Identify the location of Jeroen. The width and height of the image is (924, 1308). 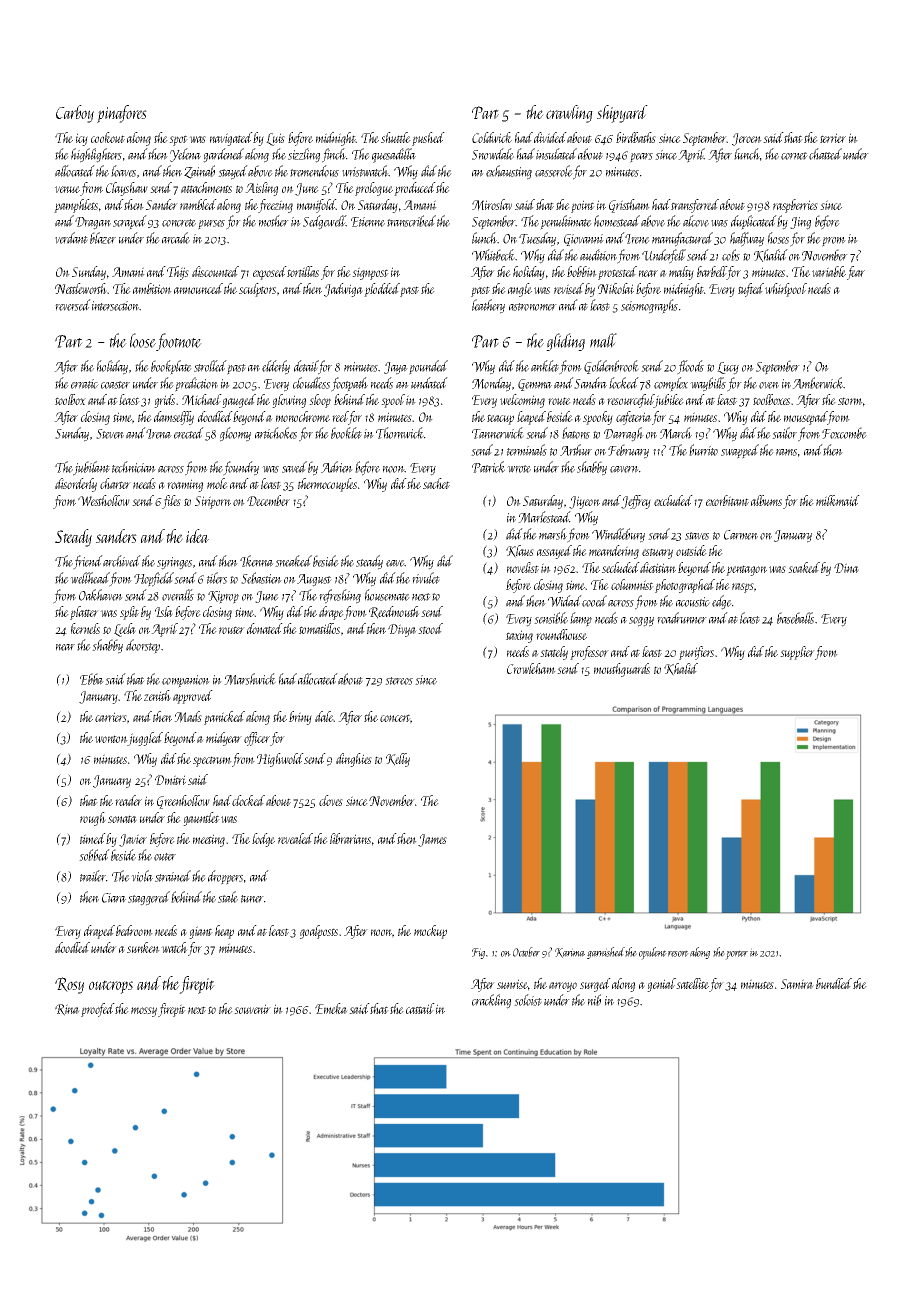
(747, 139).
